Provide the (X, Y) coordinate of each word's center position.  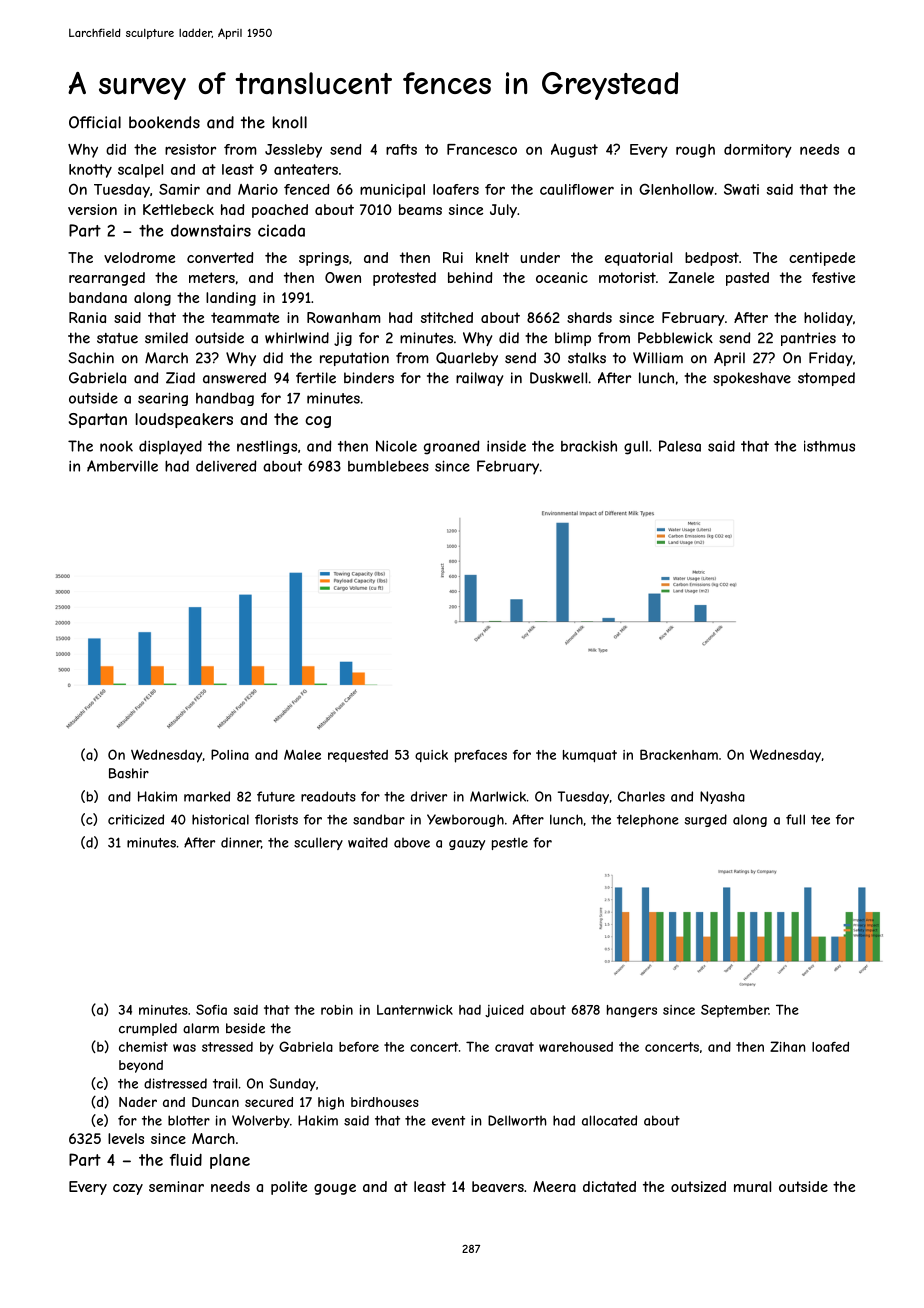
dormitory (758, 151)
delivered (226, 466)
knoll (290, 122)
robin (337, 1010)
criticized (136, 819)
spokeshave (752, 379)
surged (705, 820)
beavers (498, 1186)
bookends (164, 122)
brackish (589, 446)
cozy (128, 1189)
